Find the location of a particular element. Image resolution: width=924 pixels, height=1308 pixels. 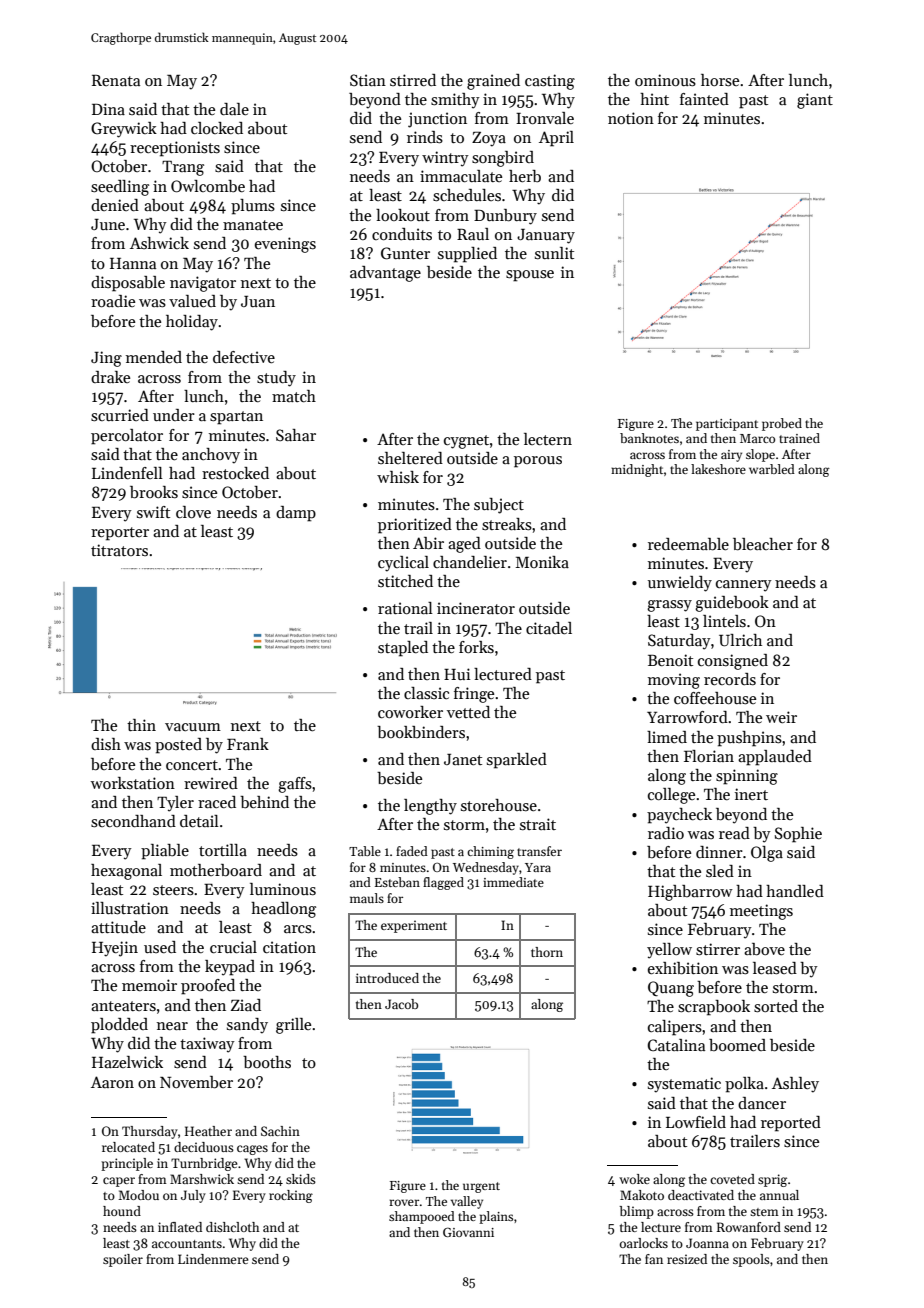

notion is located at coordinates (631, 118).
